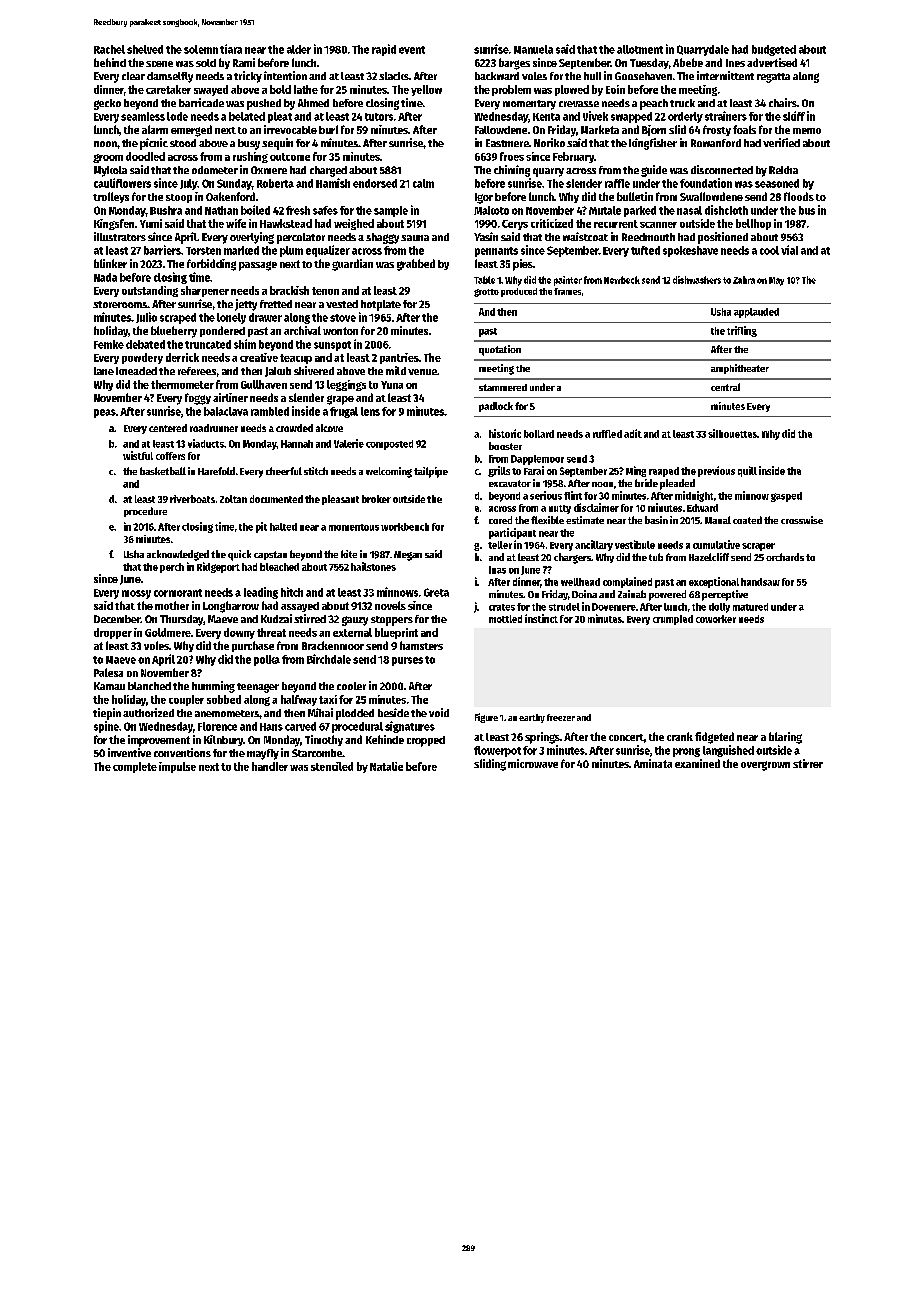  What do you see at coordinates (412, 50) in the screenshot?
I see `event` at bounding box center [412, 50].
